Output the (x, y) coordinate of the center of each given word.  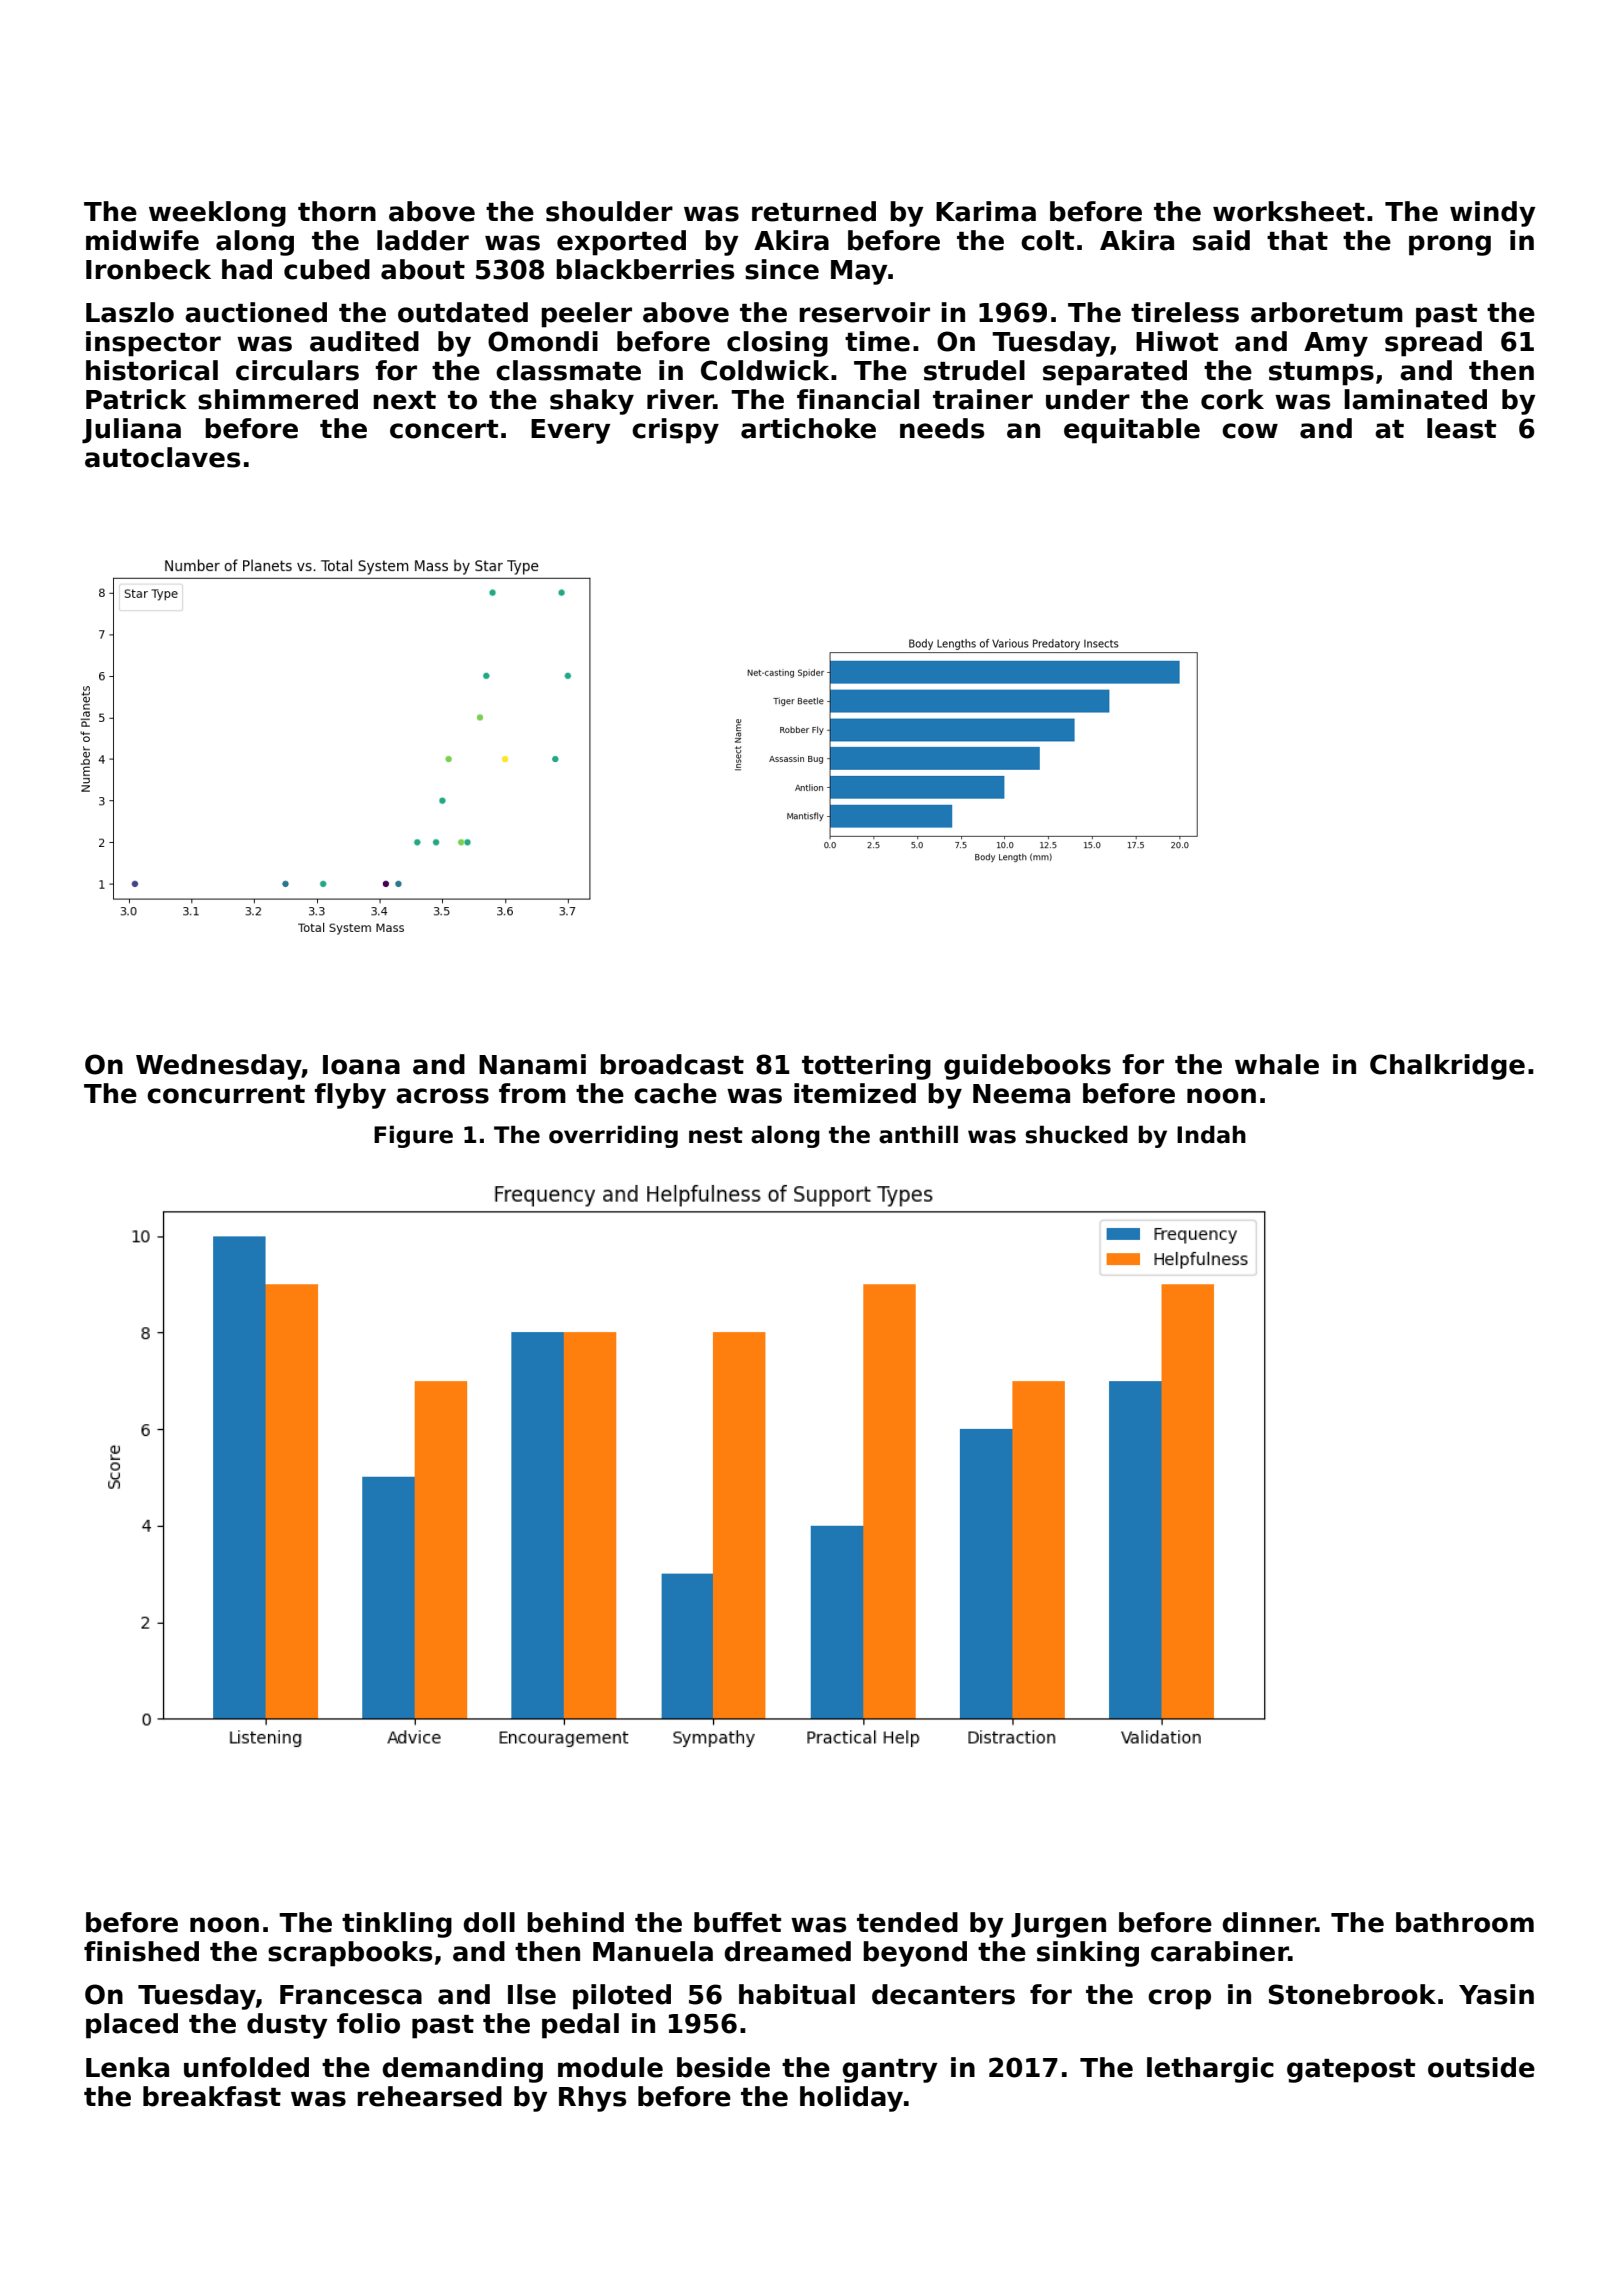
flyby (350, 1096)
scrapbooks (350, 1954)
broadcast (672, 1064)
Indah (1211, 1134)
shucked (1077, 1134)
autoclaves (162, 457)
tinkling (397, 1925)
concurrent (226, 1094)
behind (575, 1922)
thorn (337, 211)
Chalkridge (1447, 1067)
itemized (855, 1093)
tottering (866, 1067)
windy (1493, 214)
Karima (986, 211)
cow (1250, 431)
